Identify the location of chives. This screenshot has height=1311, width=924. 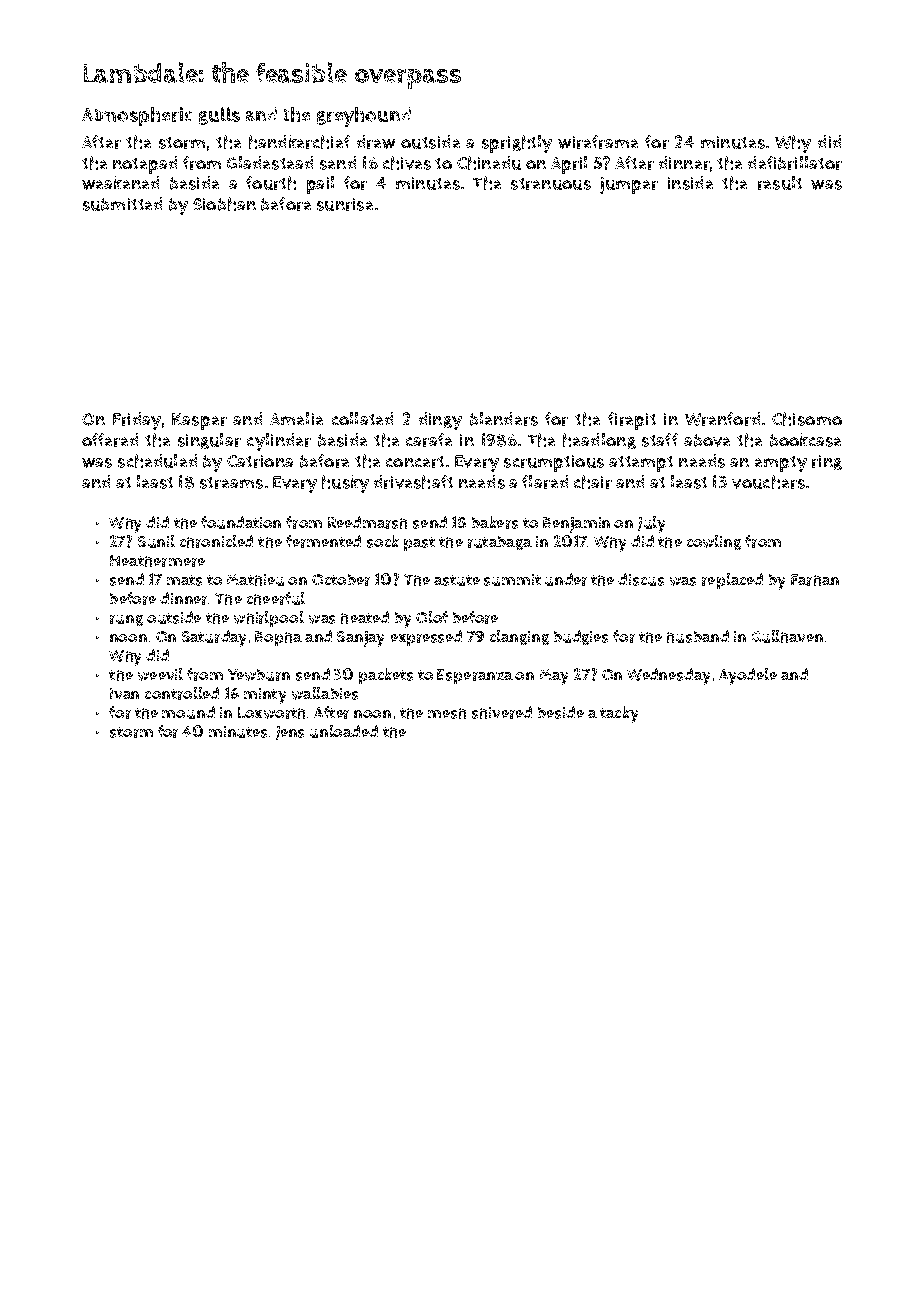
(407, 163).
